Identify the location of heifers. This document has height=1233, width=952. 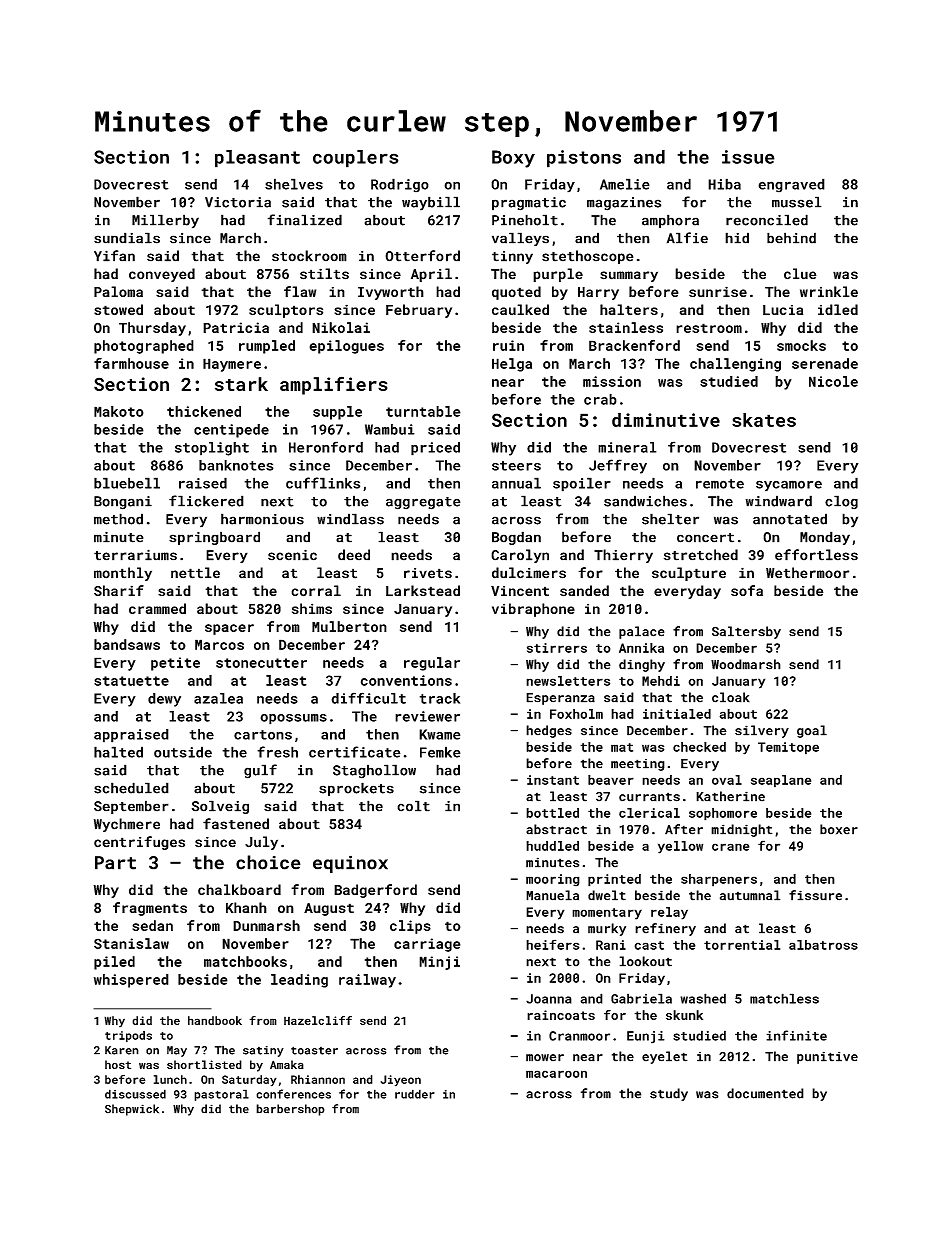
(553, 944).
